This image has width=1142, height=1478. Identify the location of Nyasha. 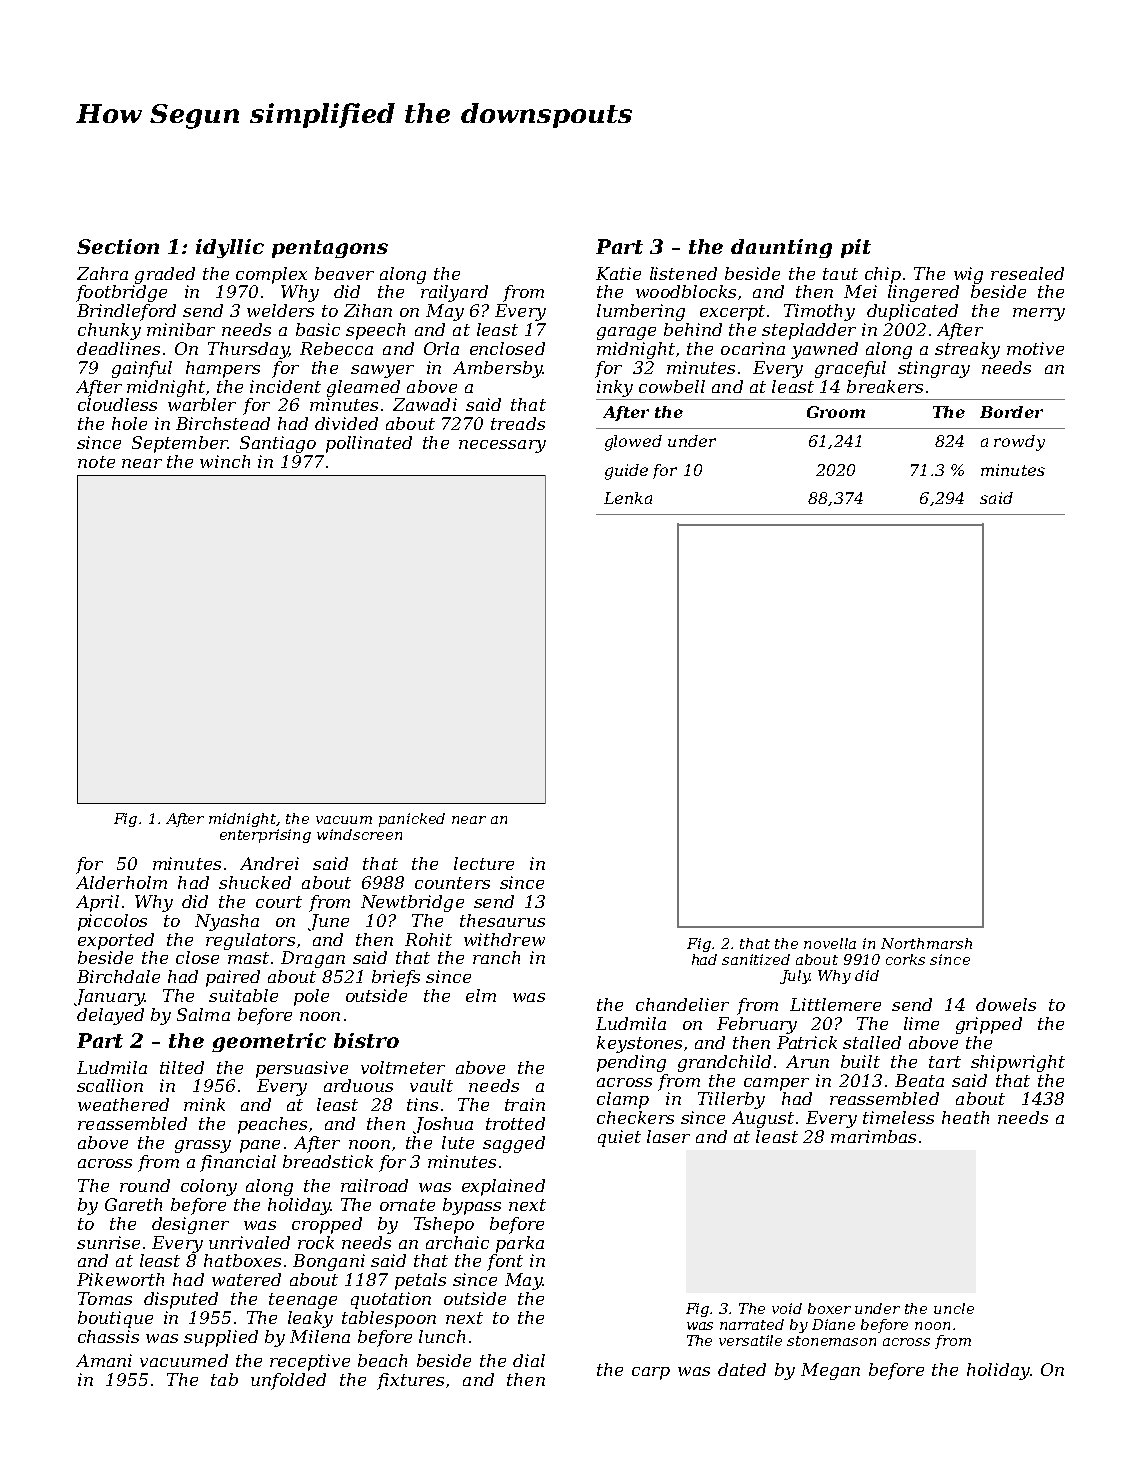
(227, 922).
